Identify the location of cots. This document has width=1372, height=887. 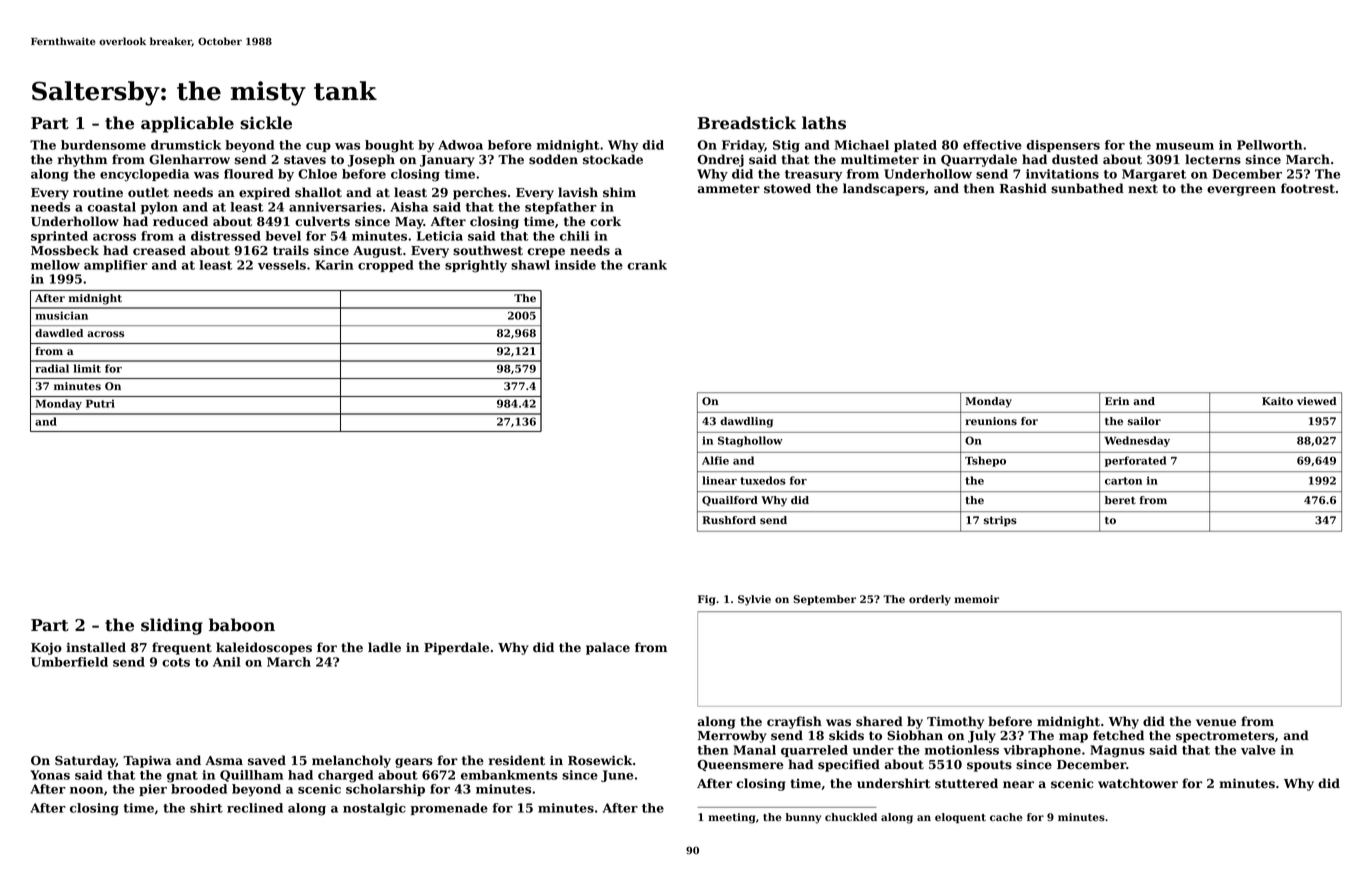
(176, 662).
